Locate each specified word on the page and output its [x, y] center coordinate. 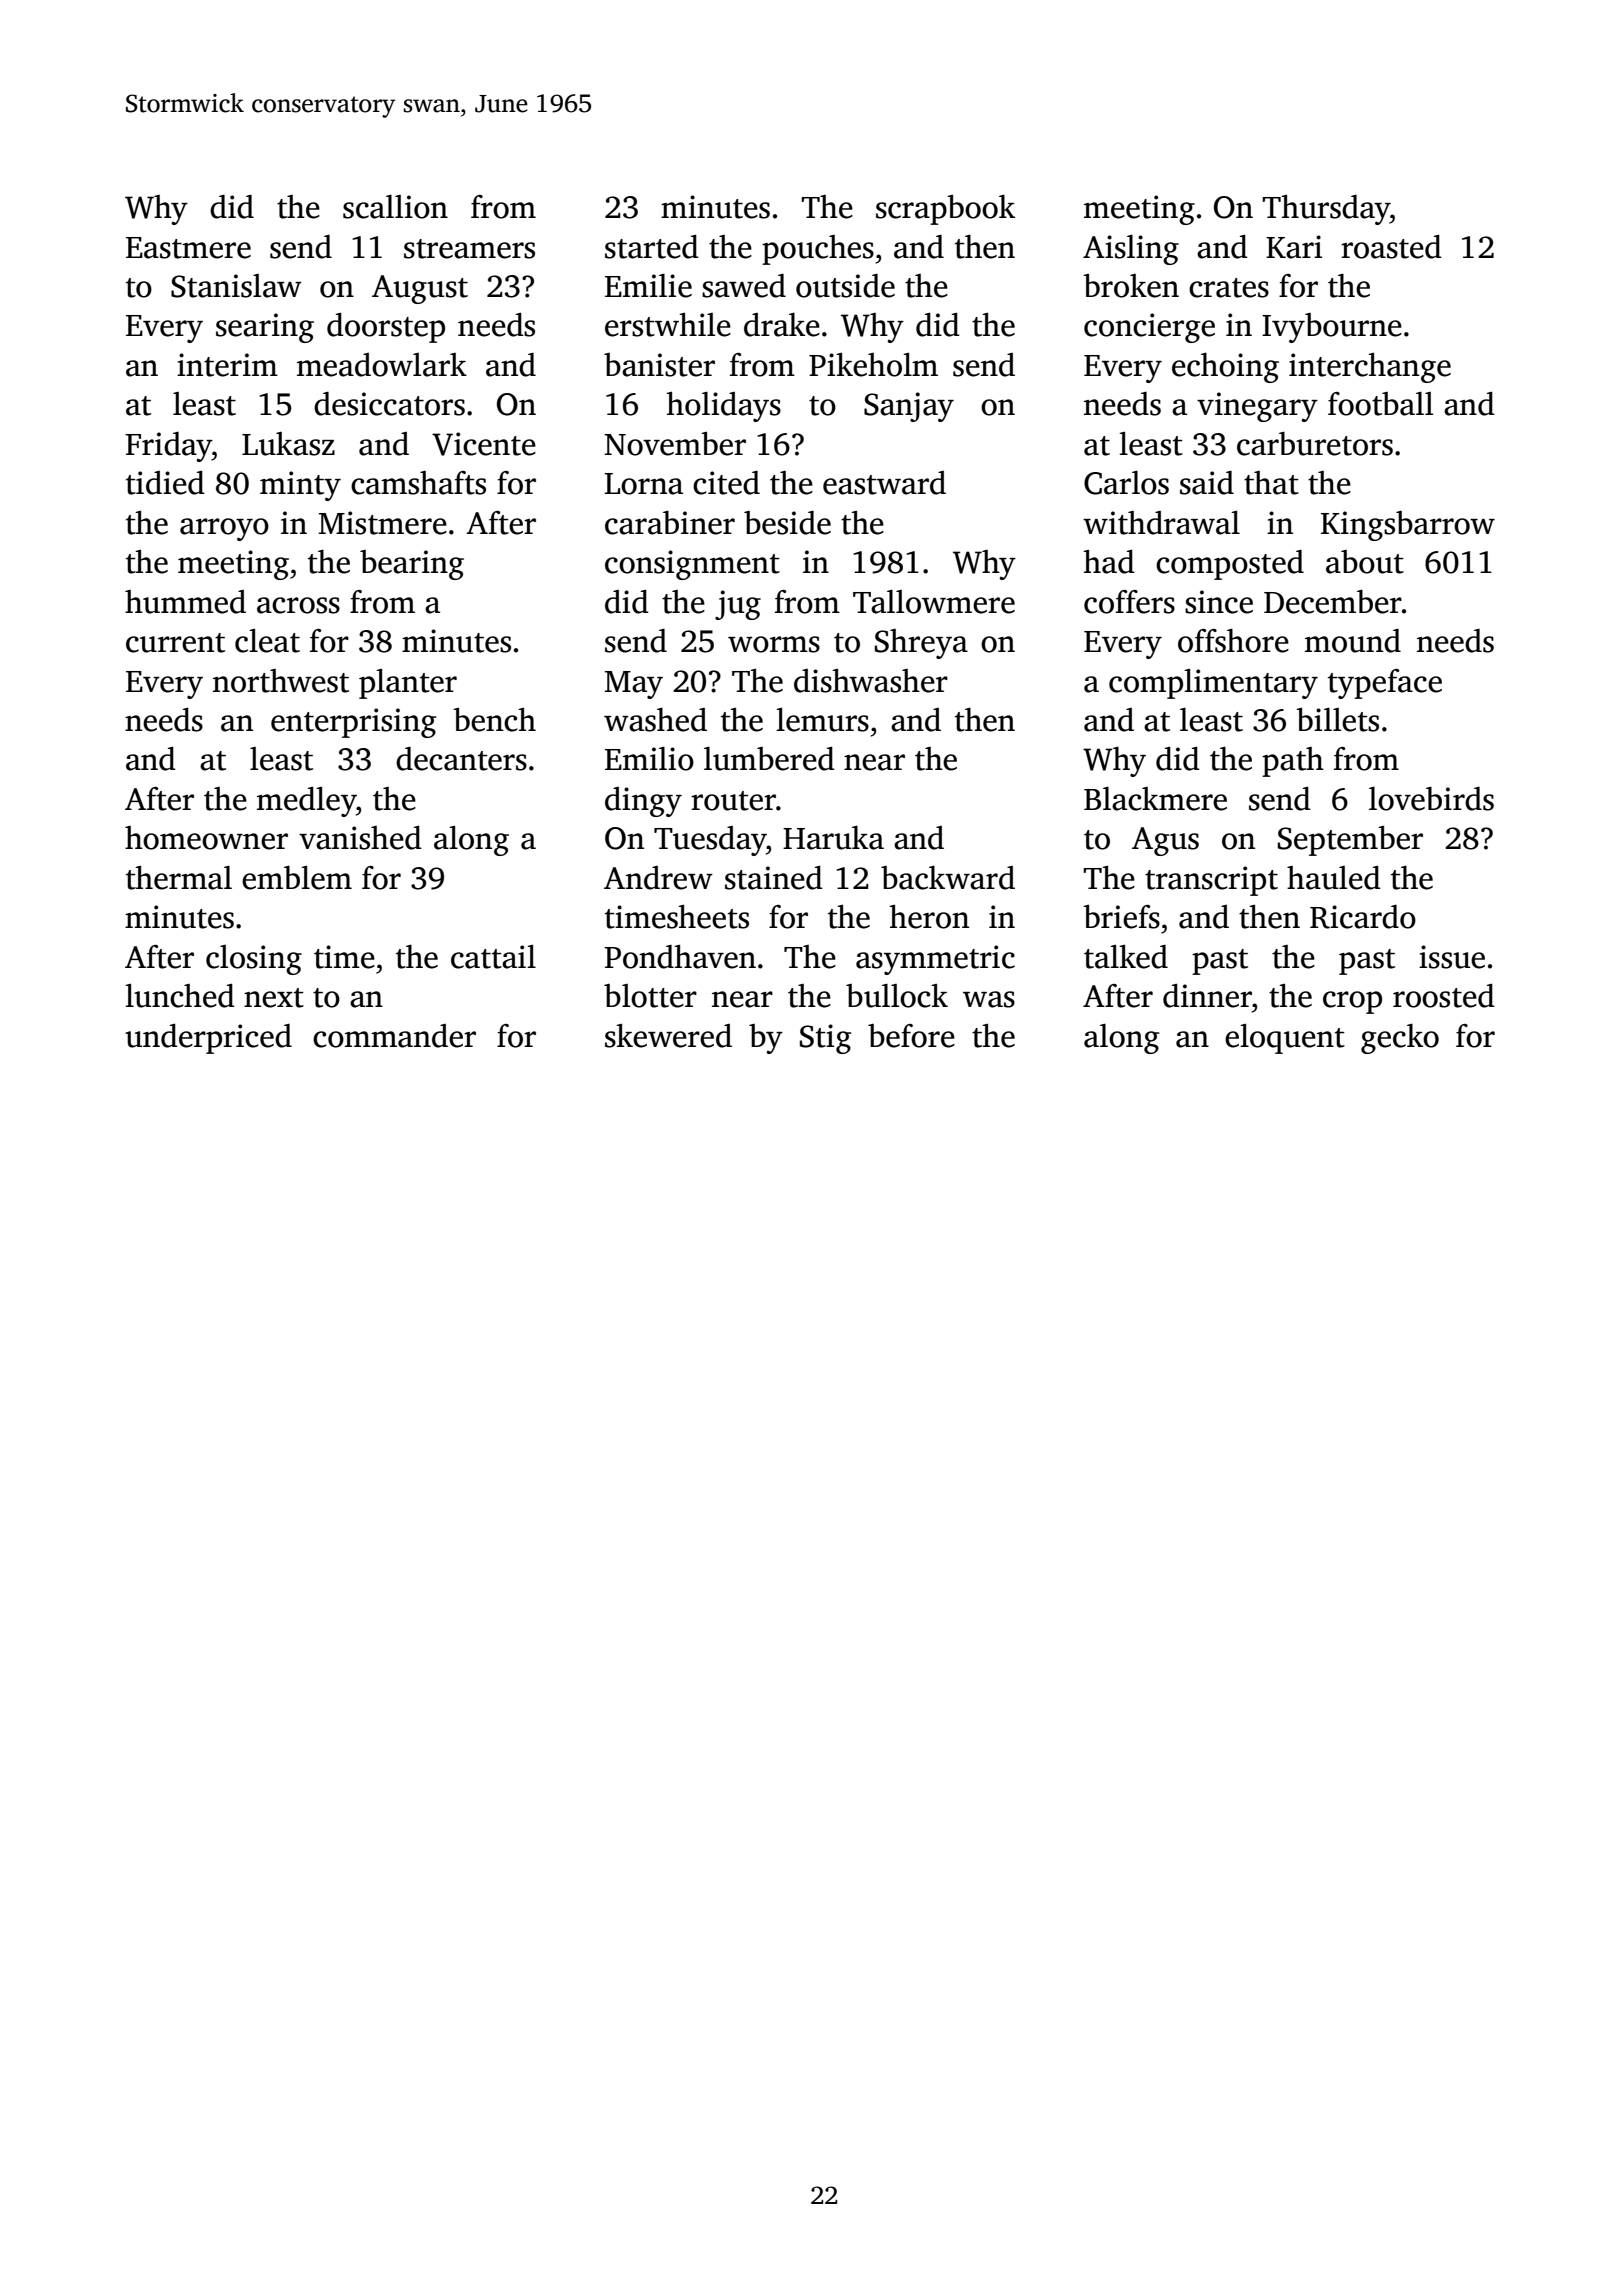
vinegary [1257, 407]
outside [845, 286]
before [911, 1036]
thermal [179, 878]
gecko [1400, 1039]
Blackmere [1155, 799]
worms [774, 644]
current [175, 643]
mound [1353, 641]
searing [265, 328]
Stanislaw [236, 286]
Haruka [833, 838]
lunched [180, 996]
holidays [723, 407]
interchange [1370, 368]
